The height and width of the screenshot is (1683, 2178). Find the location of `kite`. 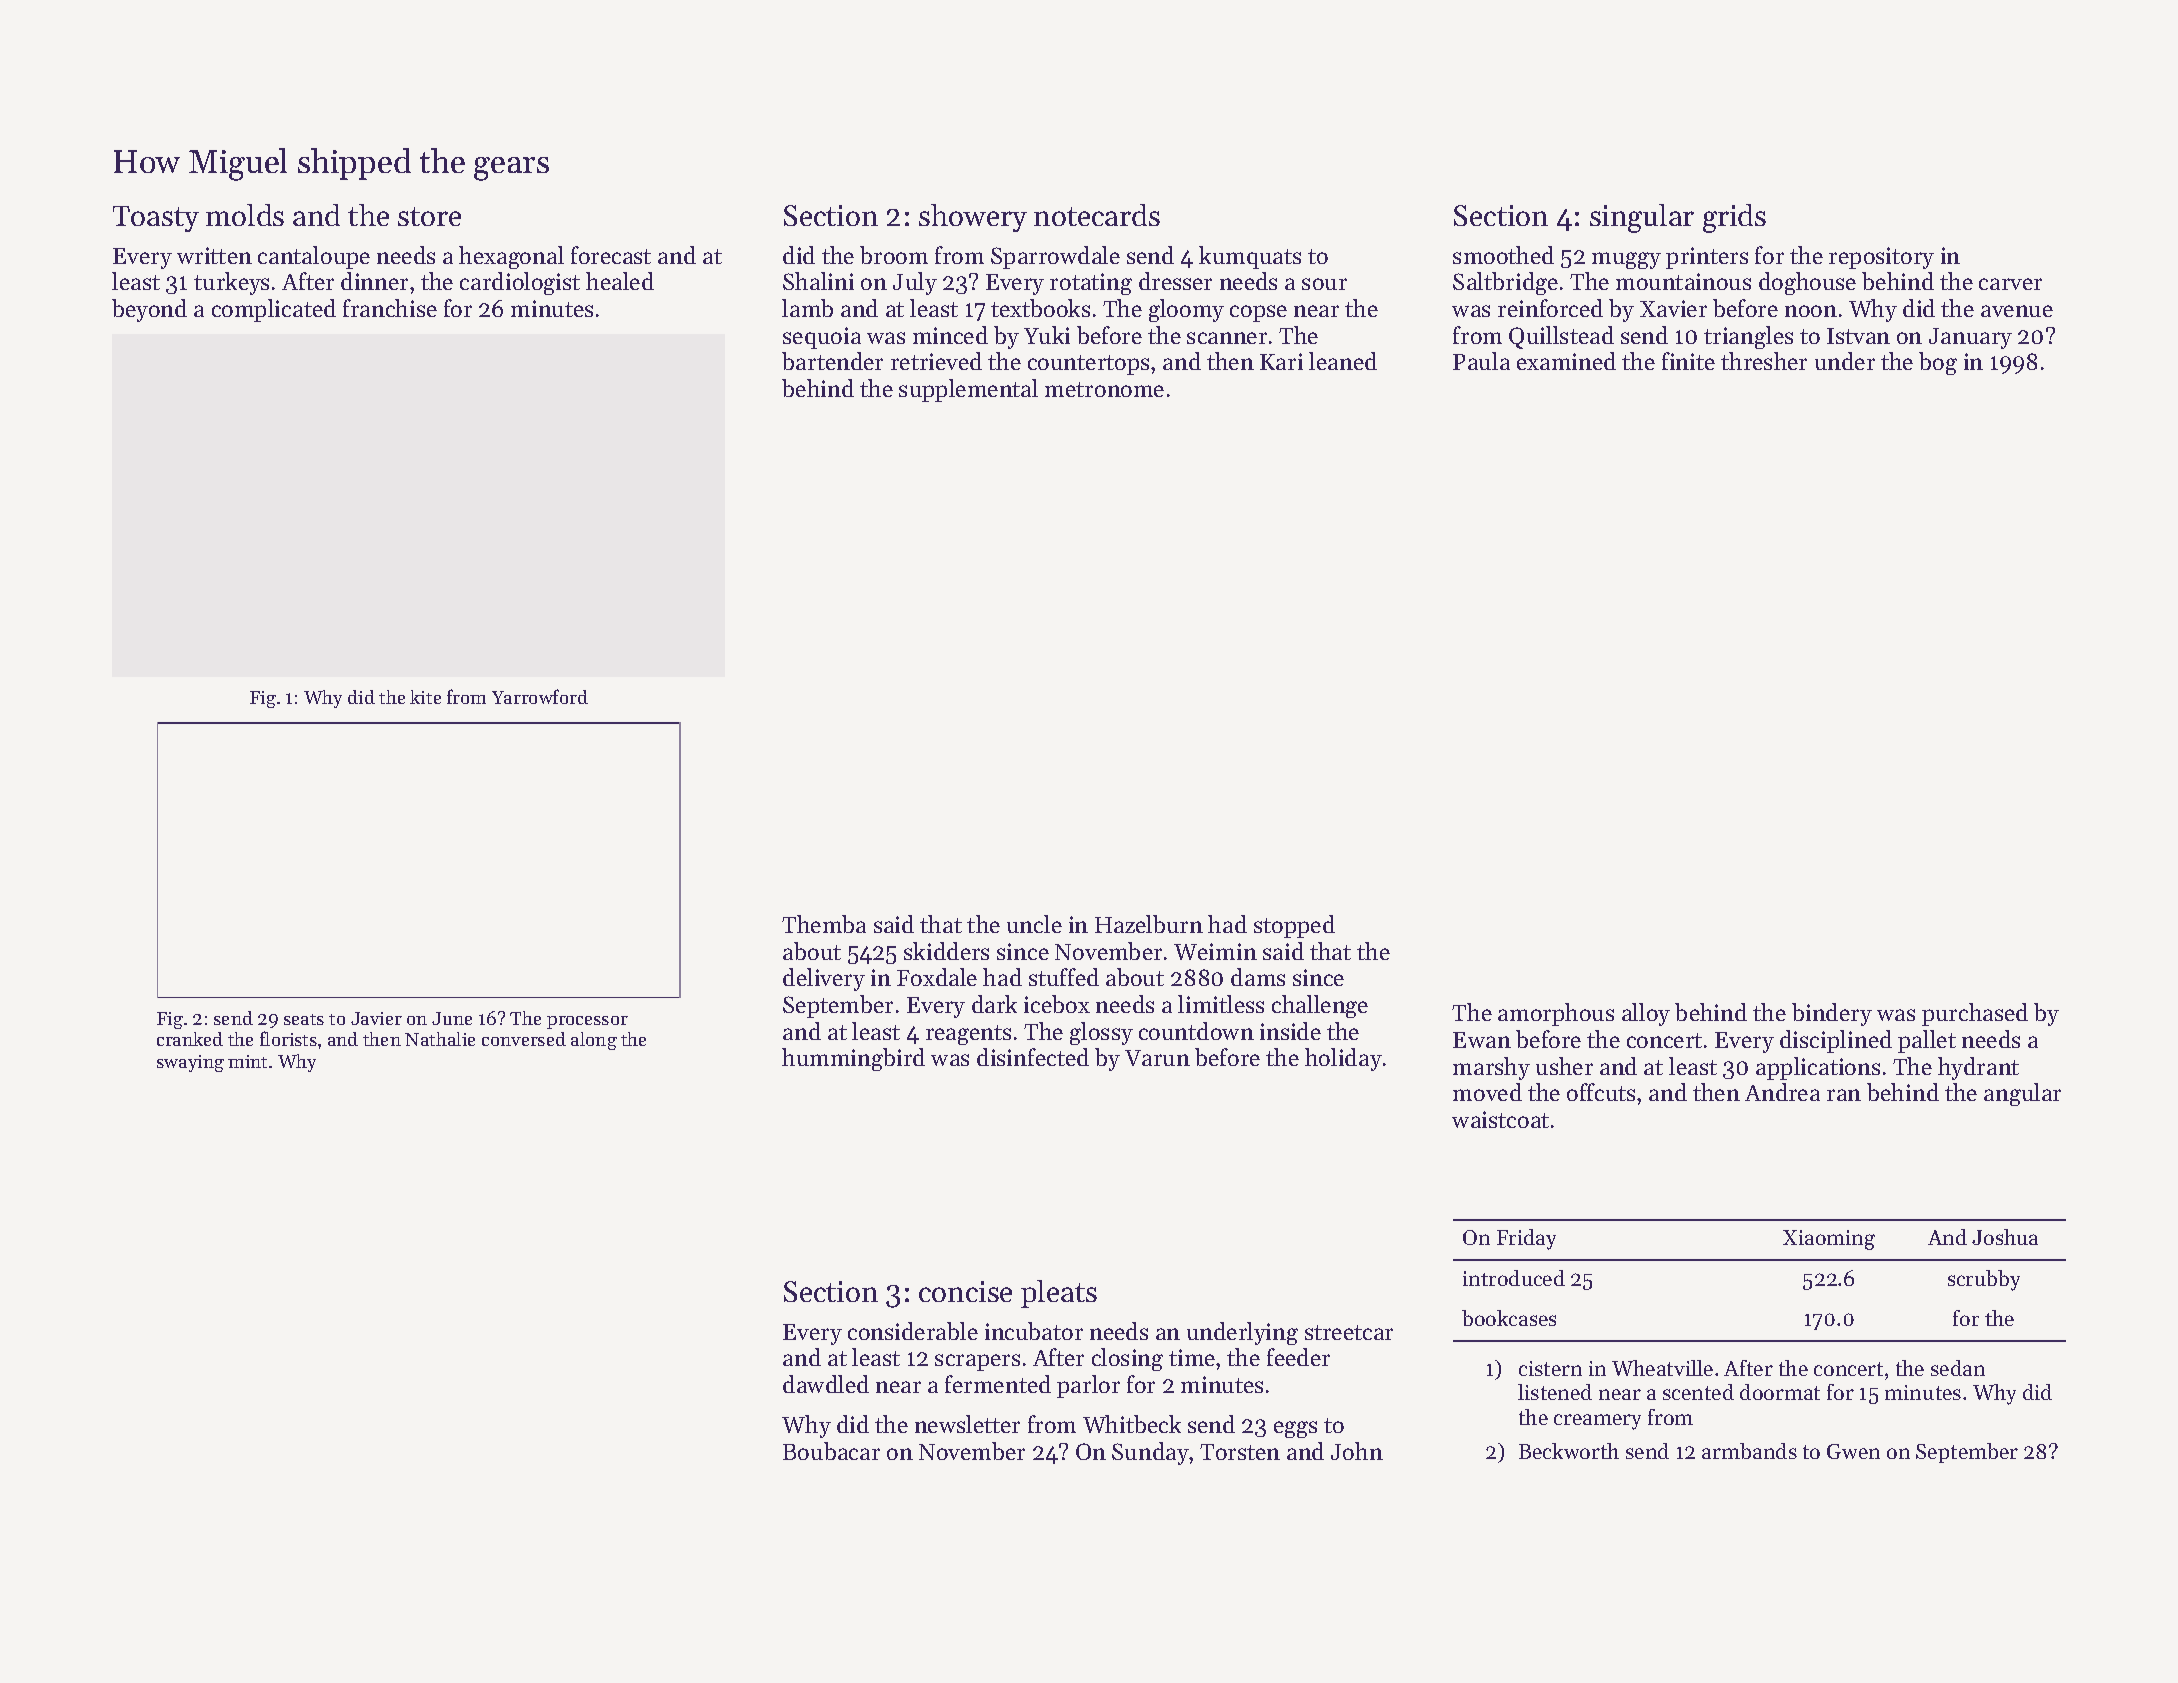

kite is located at coordinates (425, 697).
